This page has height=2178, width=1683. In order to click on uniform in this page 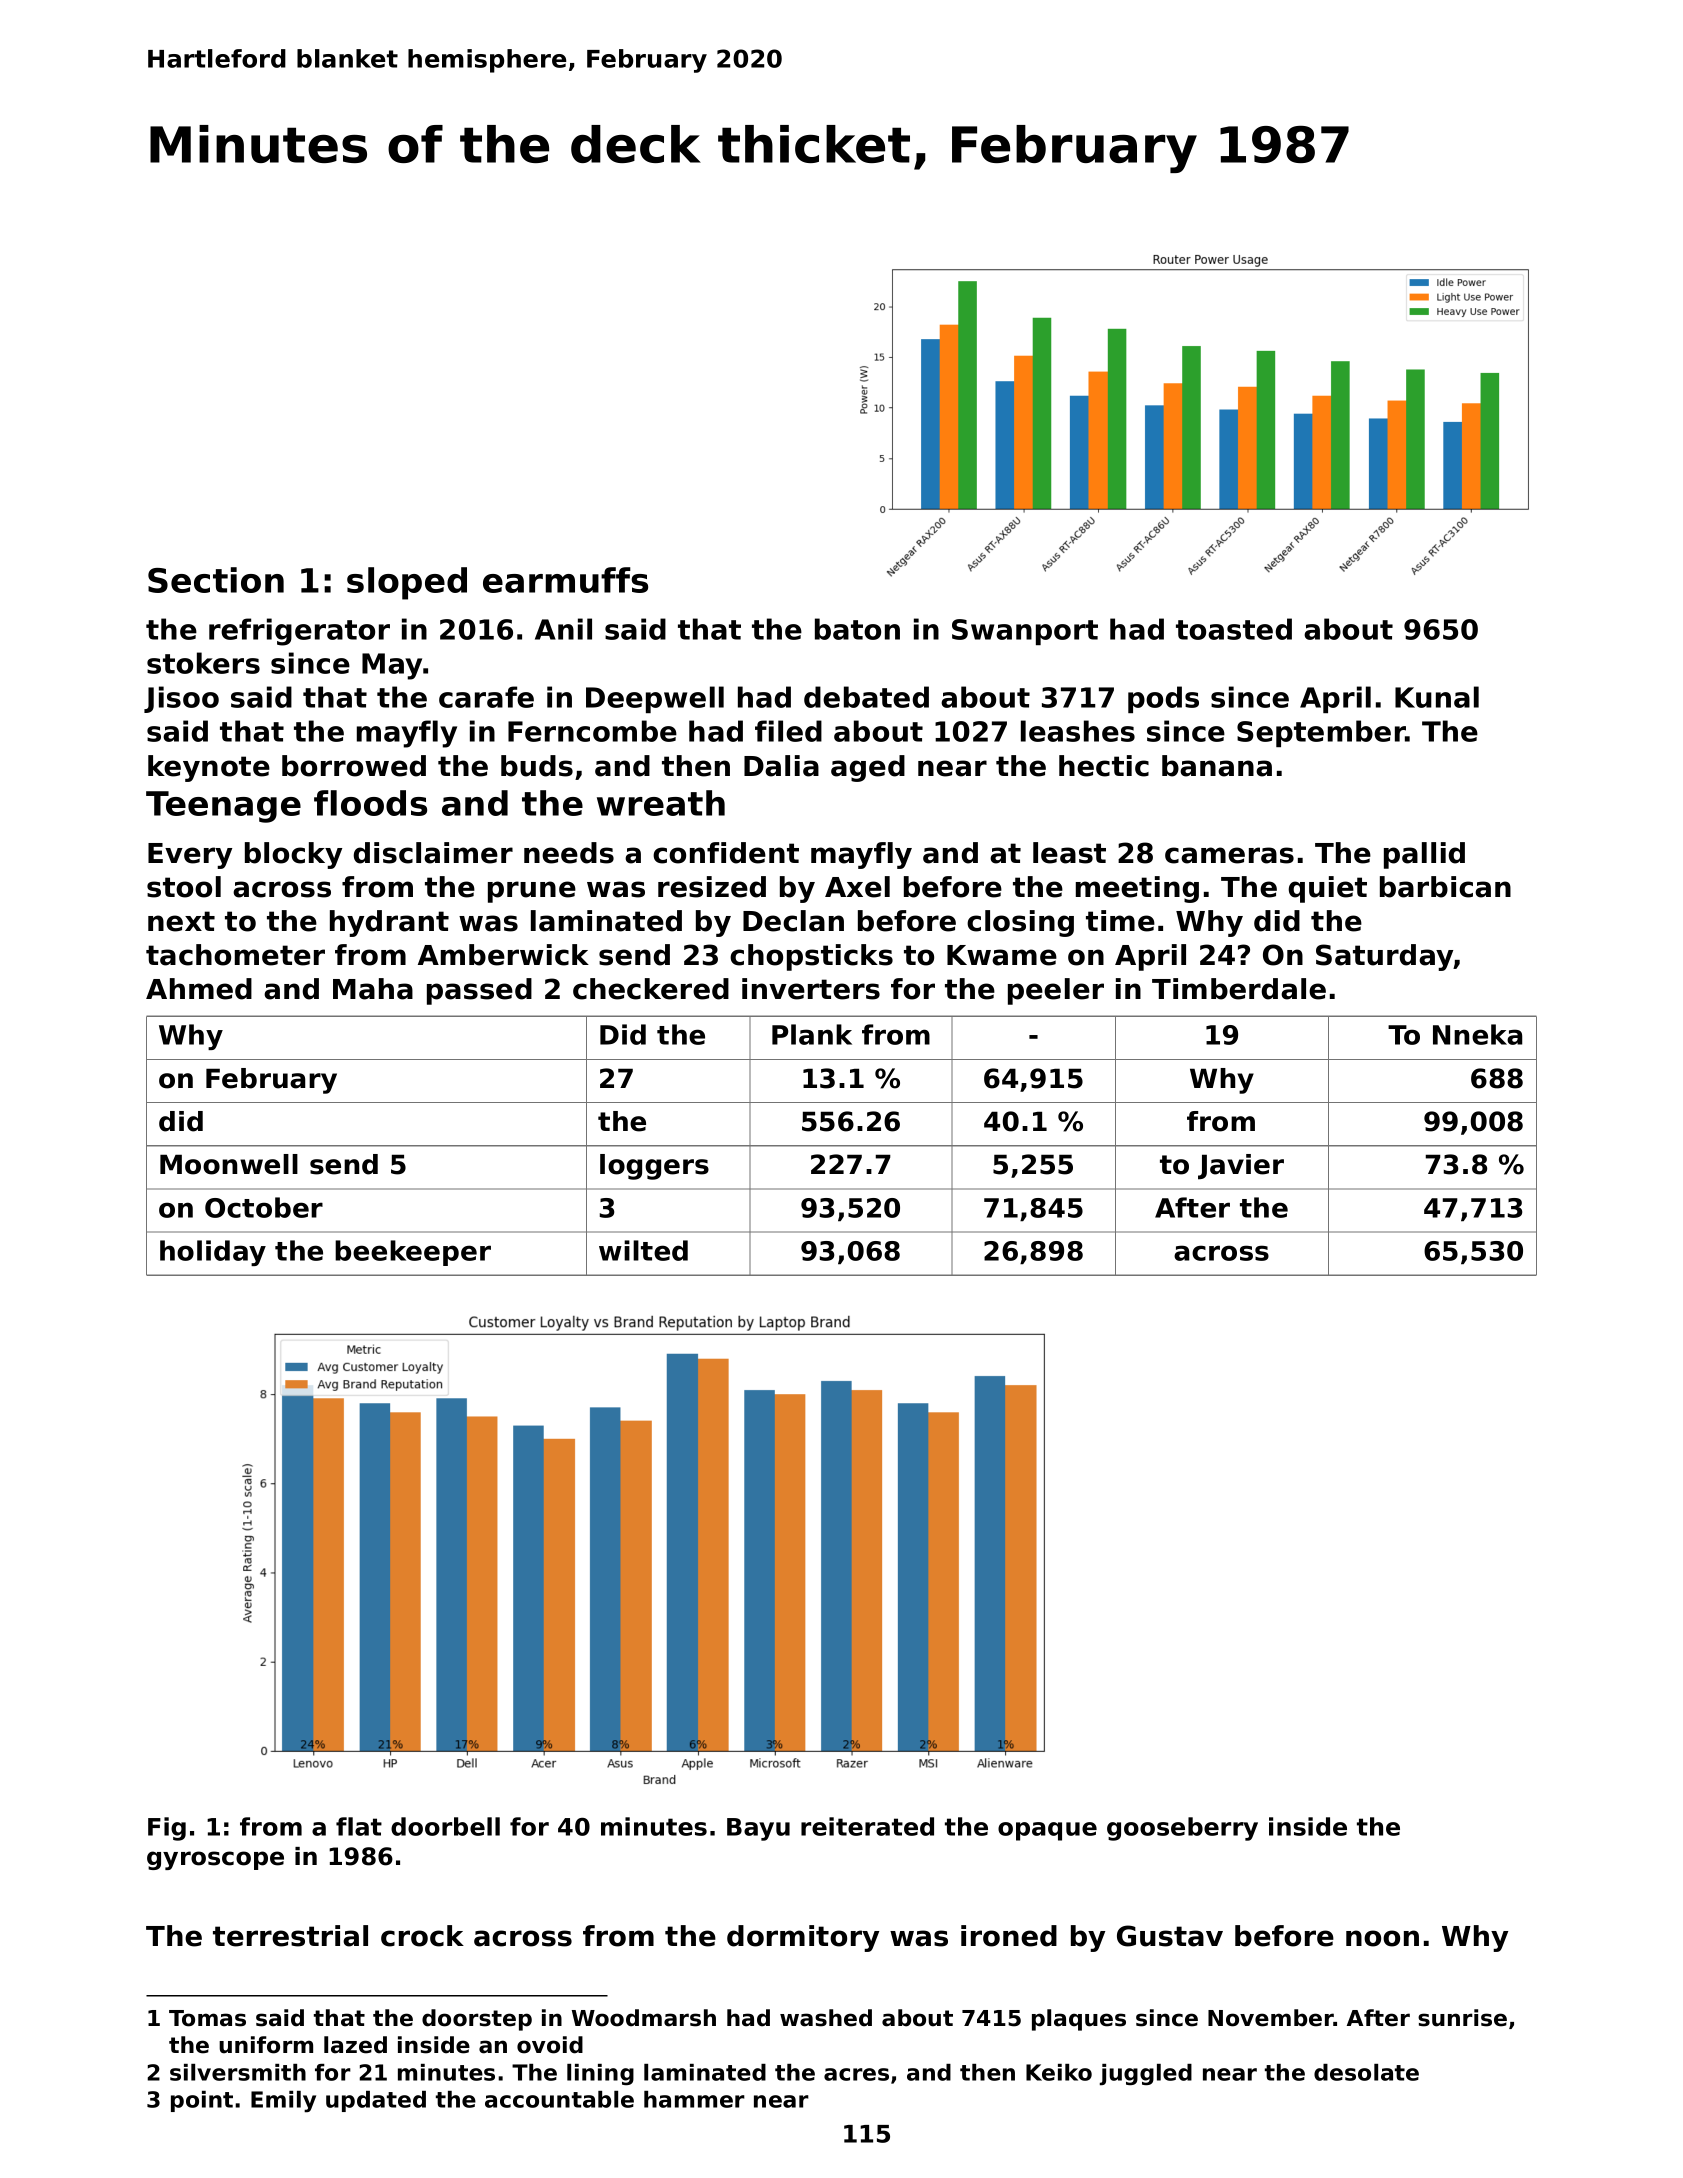, I will do `click(266, 2045)`.
